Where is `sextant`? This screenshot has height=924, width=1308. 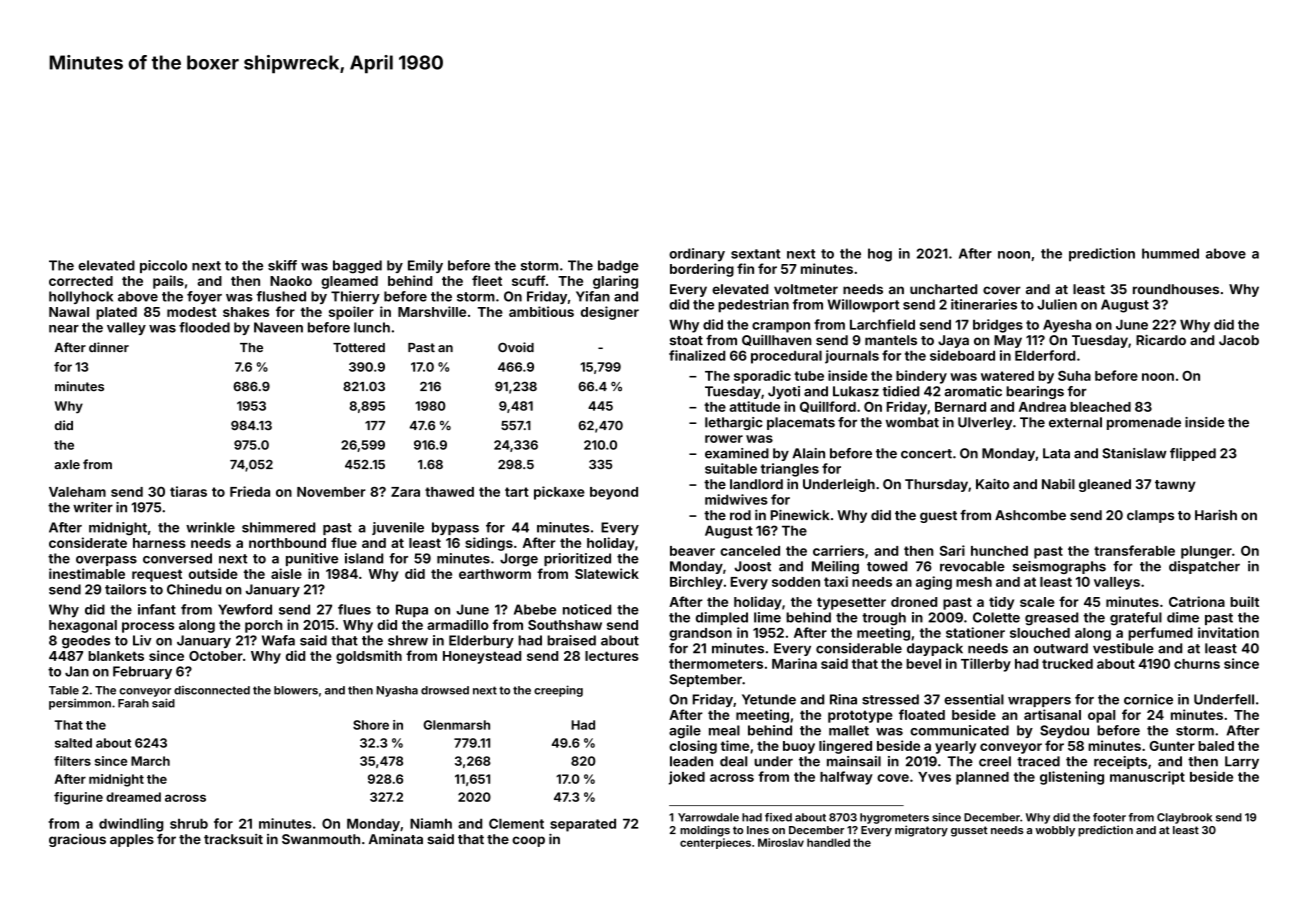
sextant is located at coordinates (755, 254).
